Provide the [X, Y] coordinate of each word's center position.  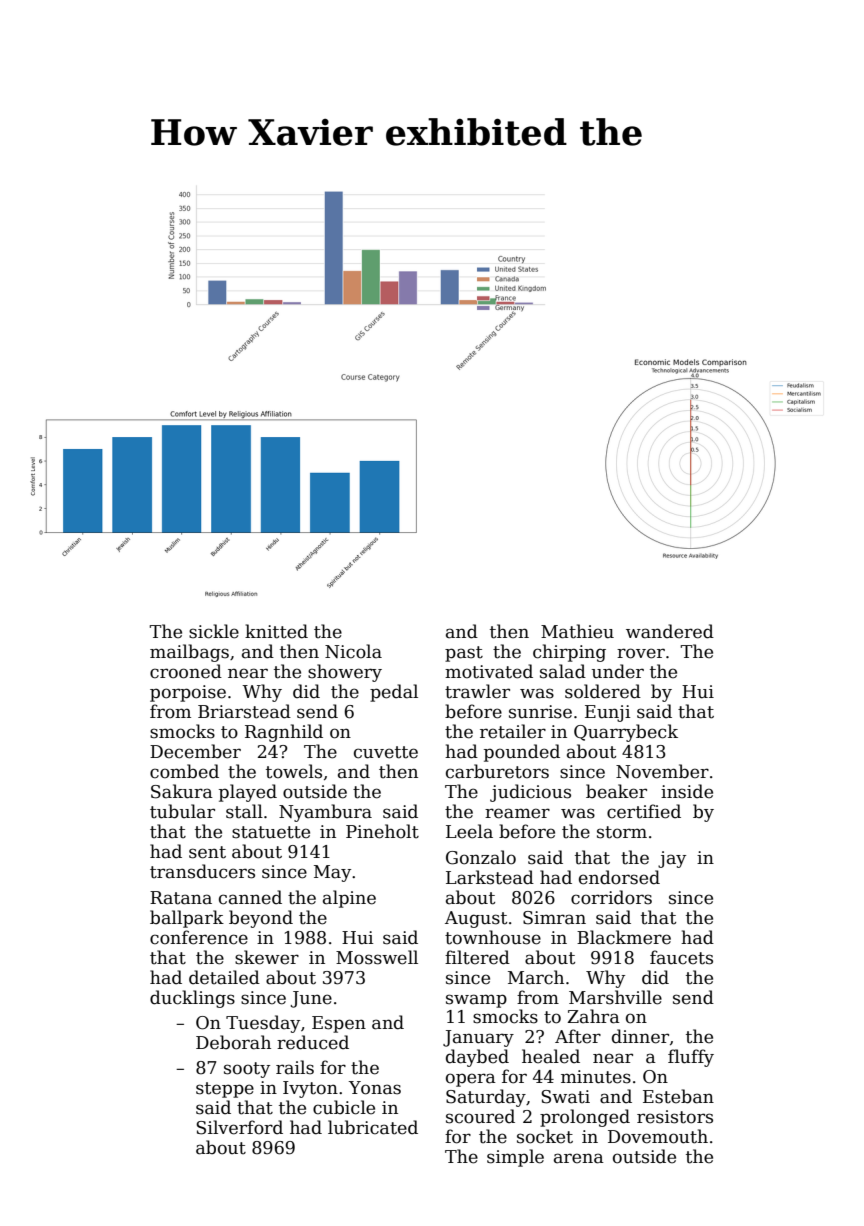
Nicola [353, 651]
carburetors [497, 771]
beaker [616, 791]
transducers [202, 871]
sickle [214, 631]
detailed [224, 977]
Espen [339, 1024]
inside [687, 791]
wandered [670, 631]
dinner [640, 1036]
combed [184, 771]
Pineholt [382, 831]
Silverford [239, 1127]
